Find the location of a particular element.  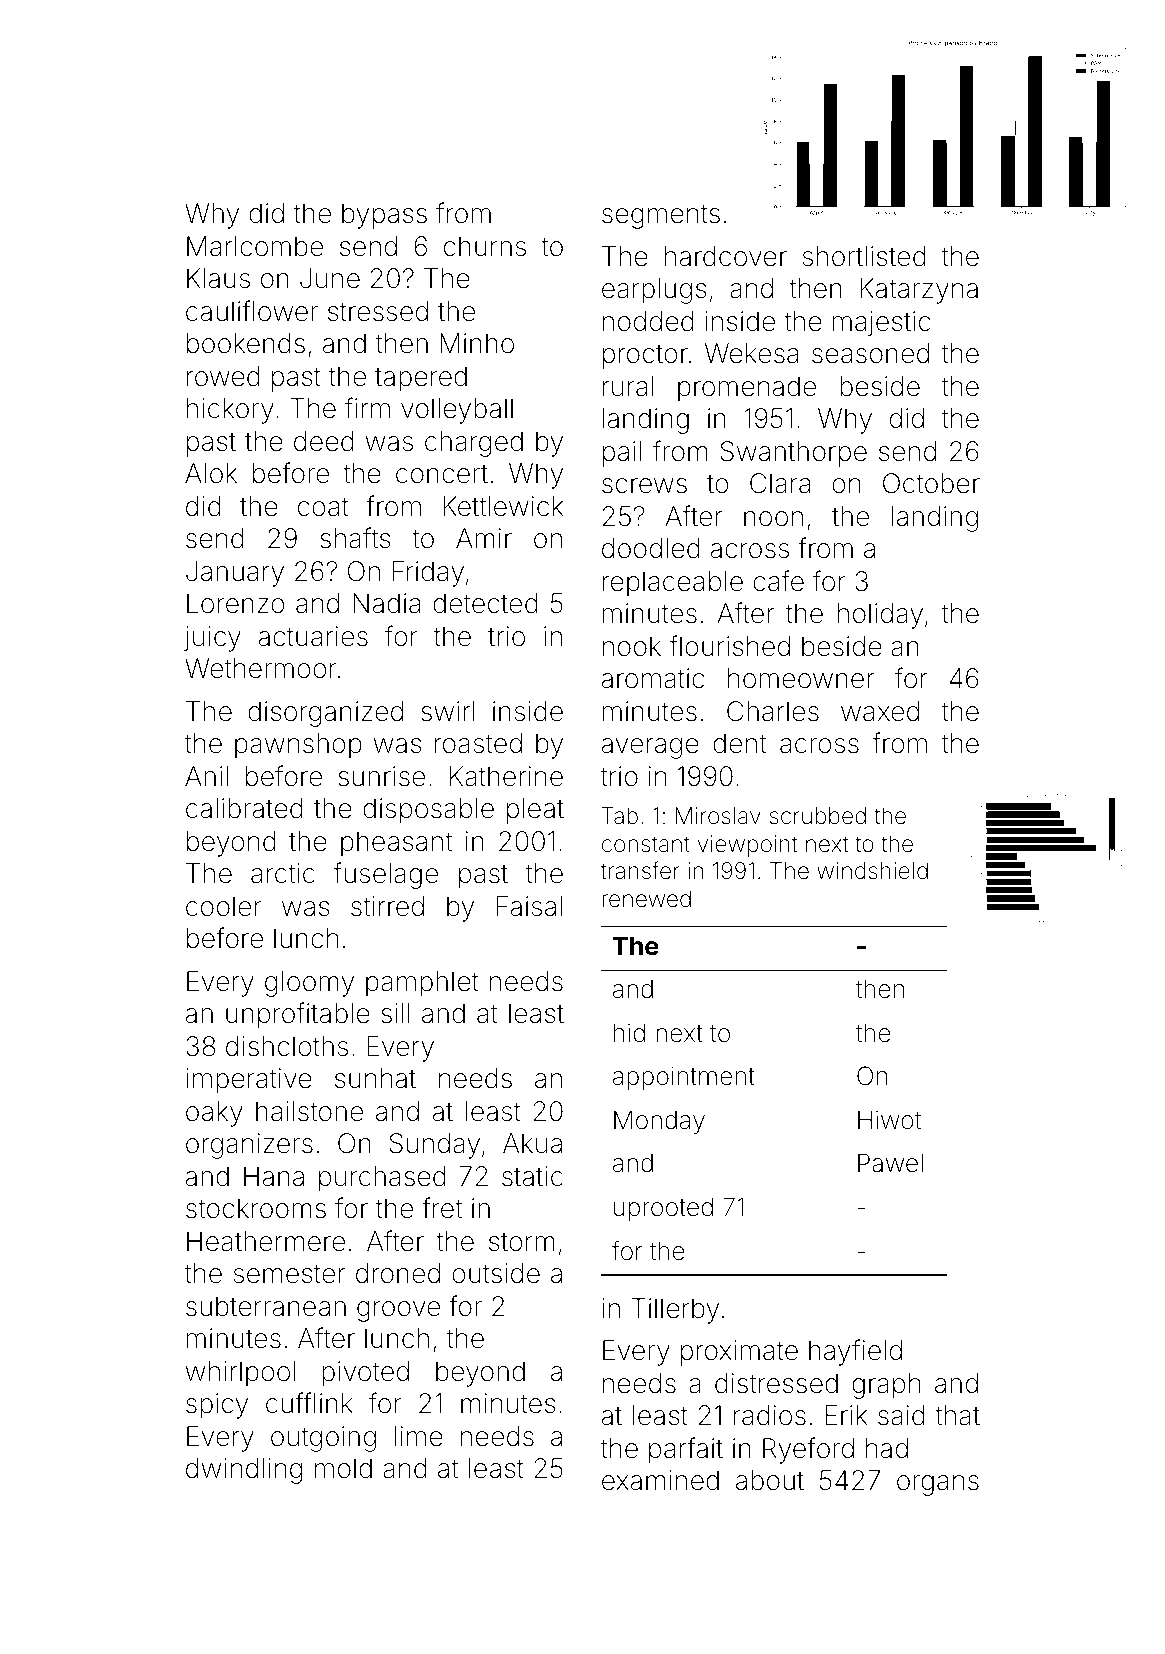

swirl is located at coordinates (448, 711).
